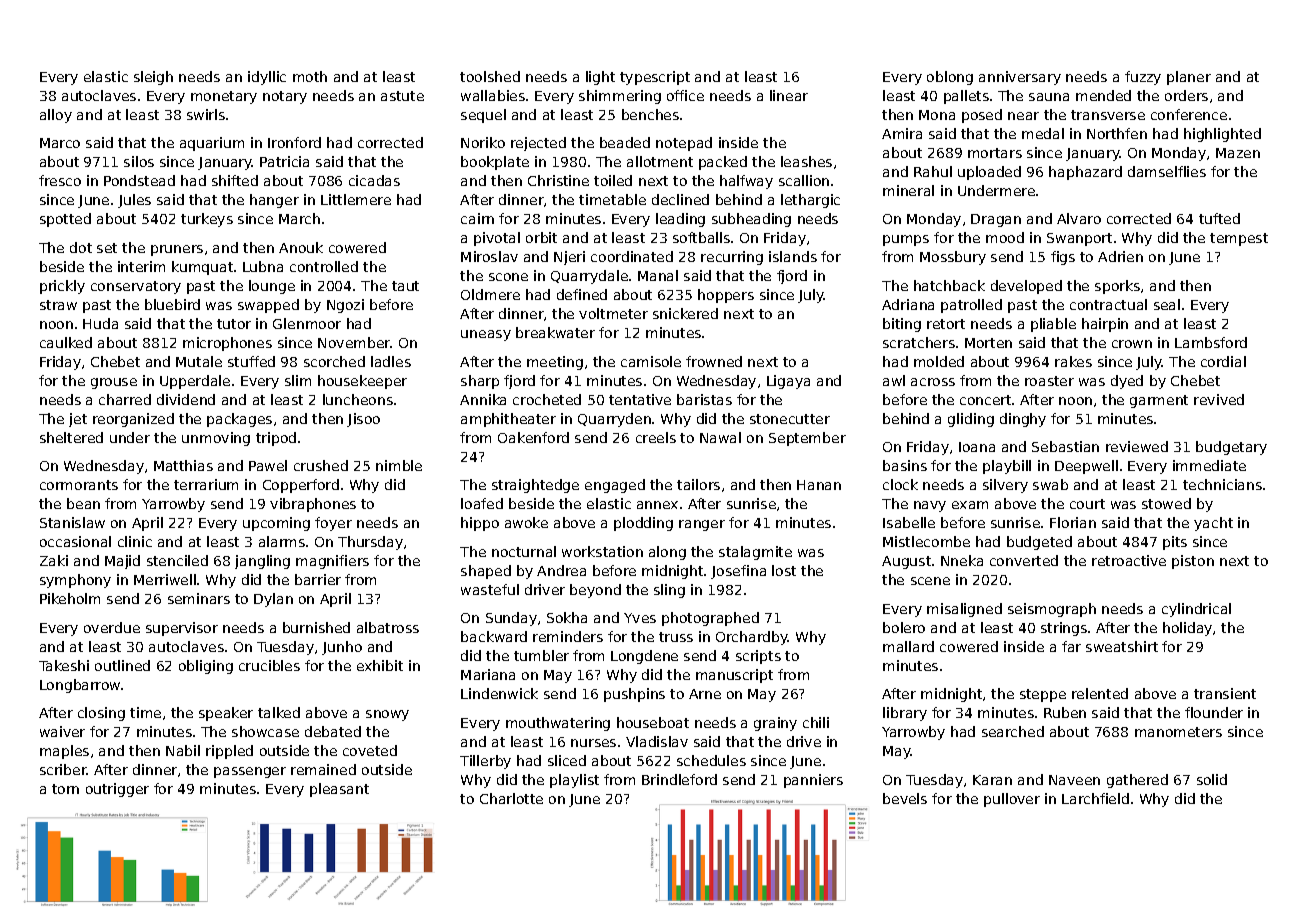  What do you see at coordinates (482, 503) in the screenshot?
I see `loafed` at bounding box center [482, 503].
